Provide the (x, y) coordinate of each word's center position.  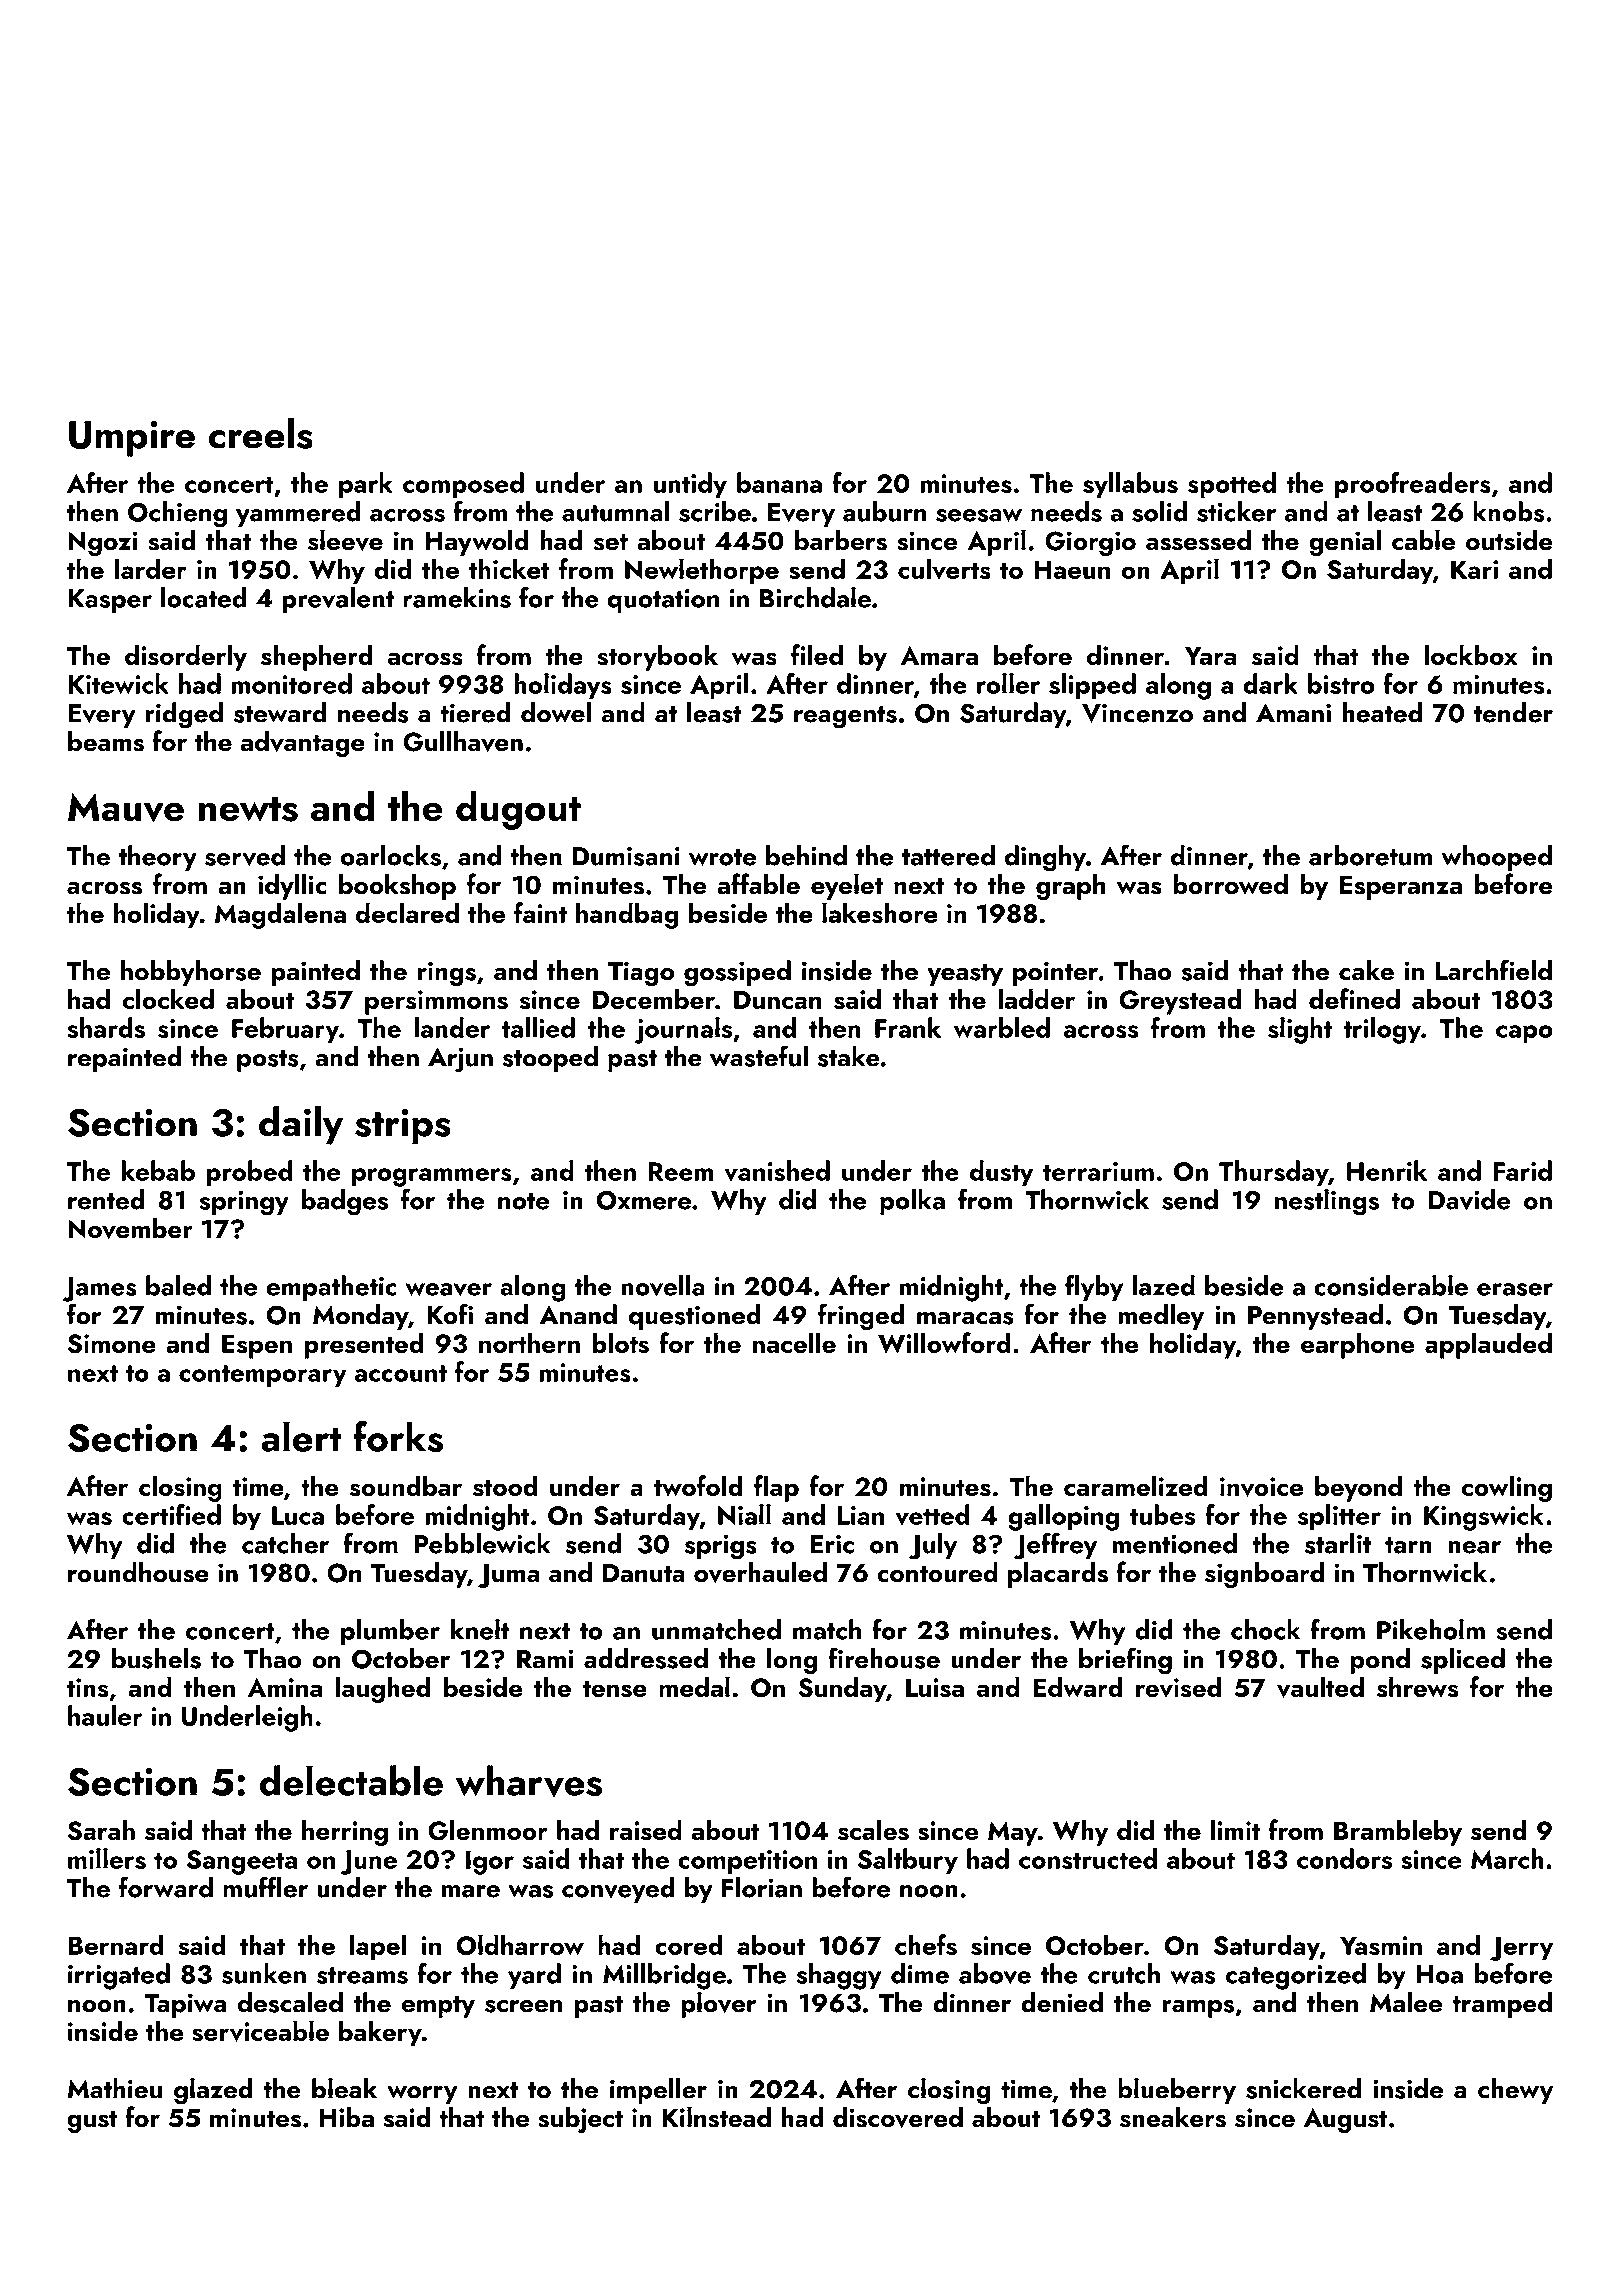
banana (779, 482)
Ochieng (177, 514)
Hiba (346, 2116)
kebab (158, 1170)
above (995, 1974)
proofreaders (1413, 485)
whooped (1497, 858)
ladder (1036, 998)
